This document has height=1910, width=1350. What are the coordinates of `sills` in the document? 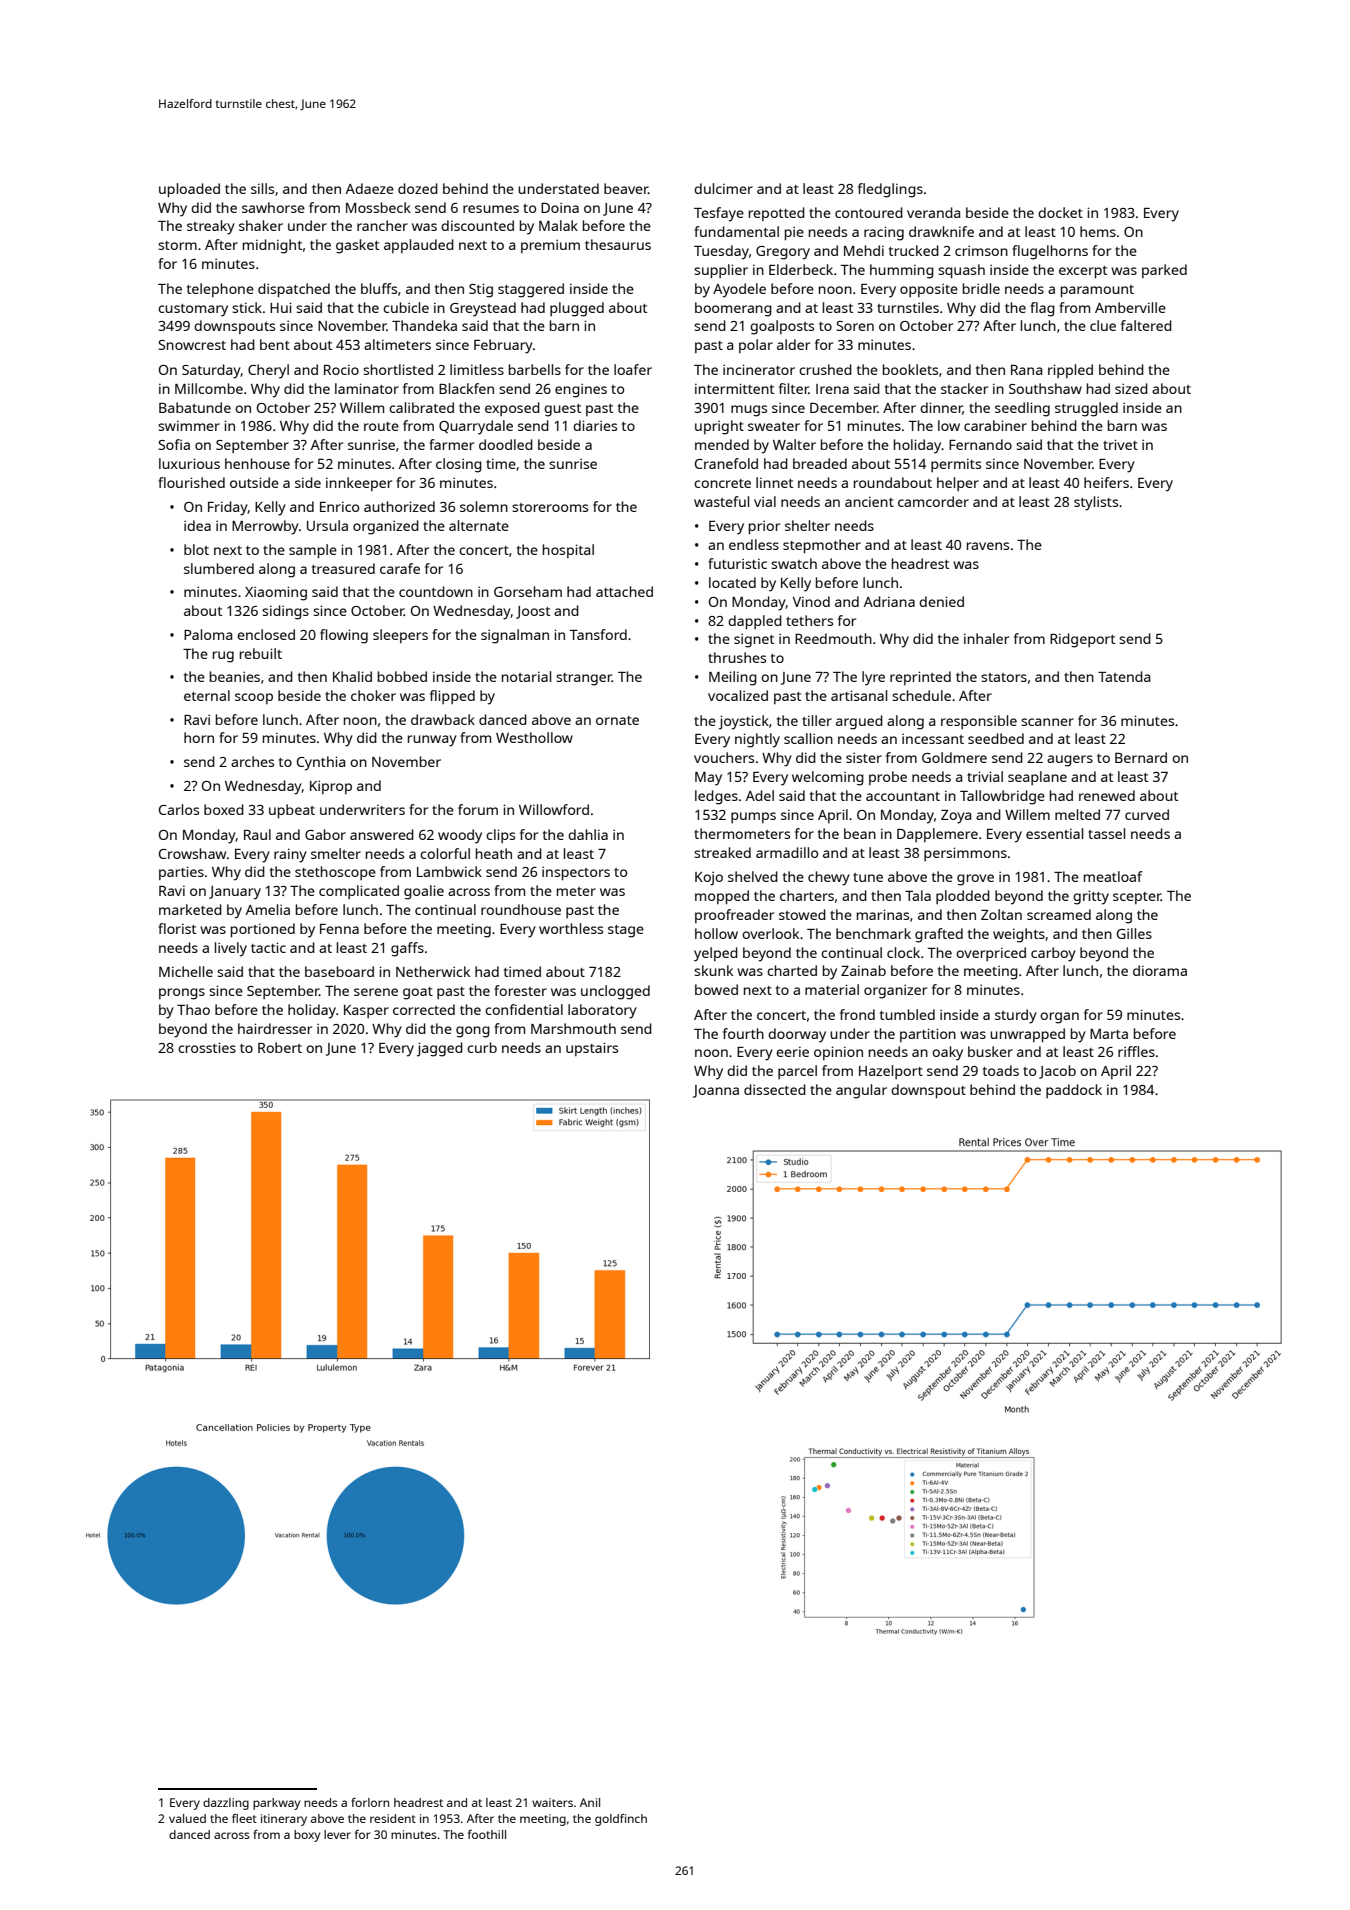 It's located at (262, 188).
